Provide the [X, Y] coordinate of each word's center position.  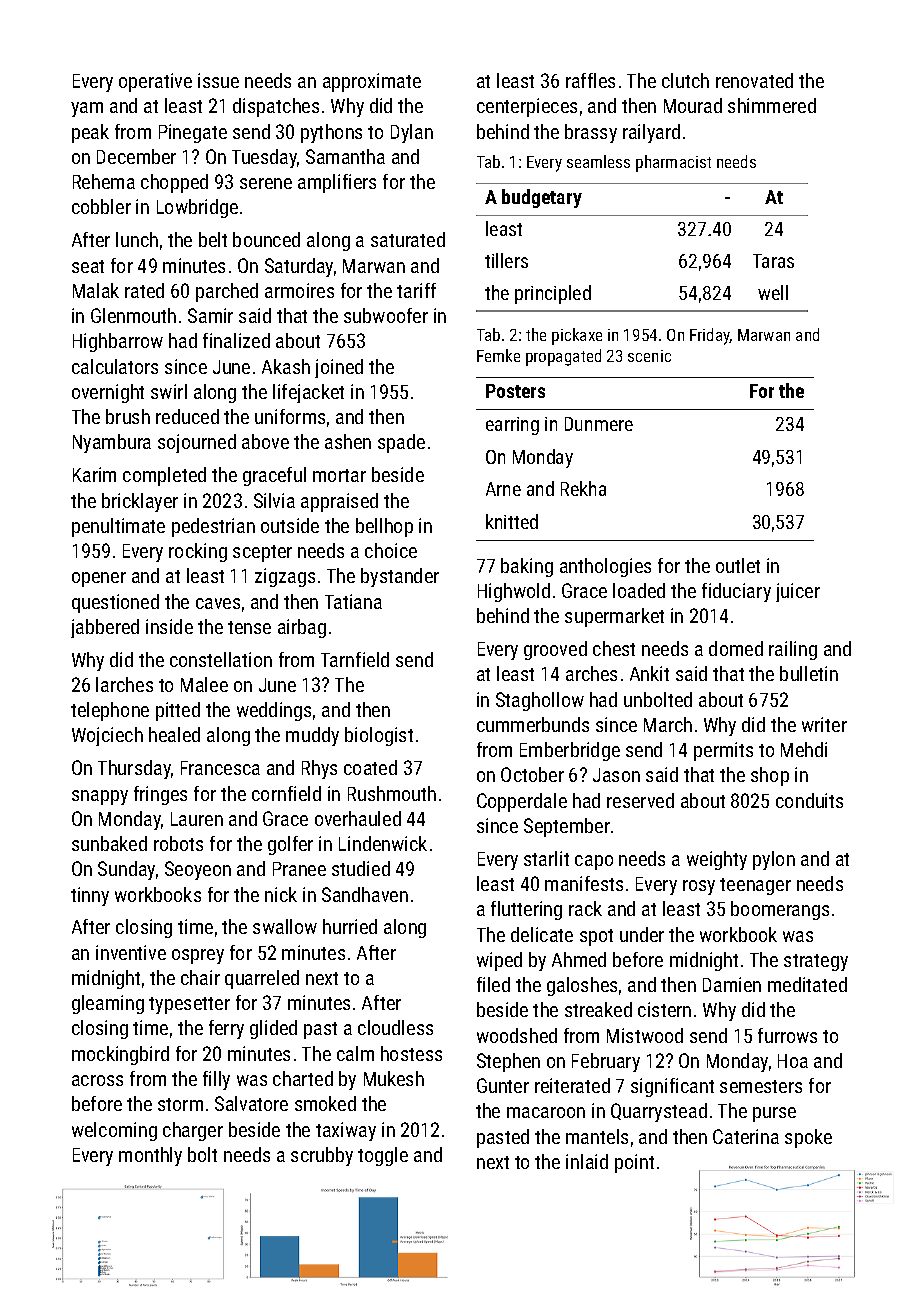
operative [155, 82]
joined [339, 368]
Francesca [220, 768]
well [773, 292]
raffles [590, 80]
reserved [640, 800]
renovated [754, 80]
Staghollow [540, 701]
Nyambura [112, 443]
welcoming [114, 1131]
